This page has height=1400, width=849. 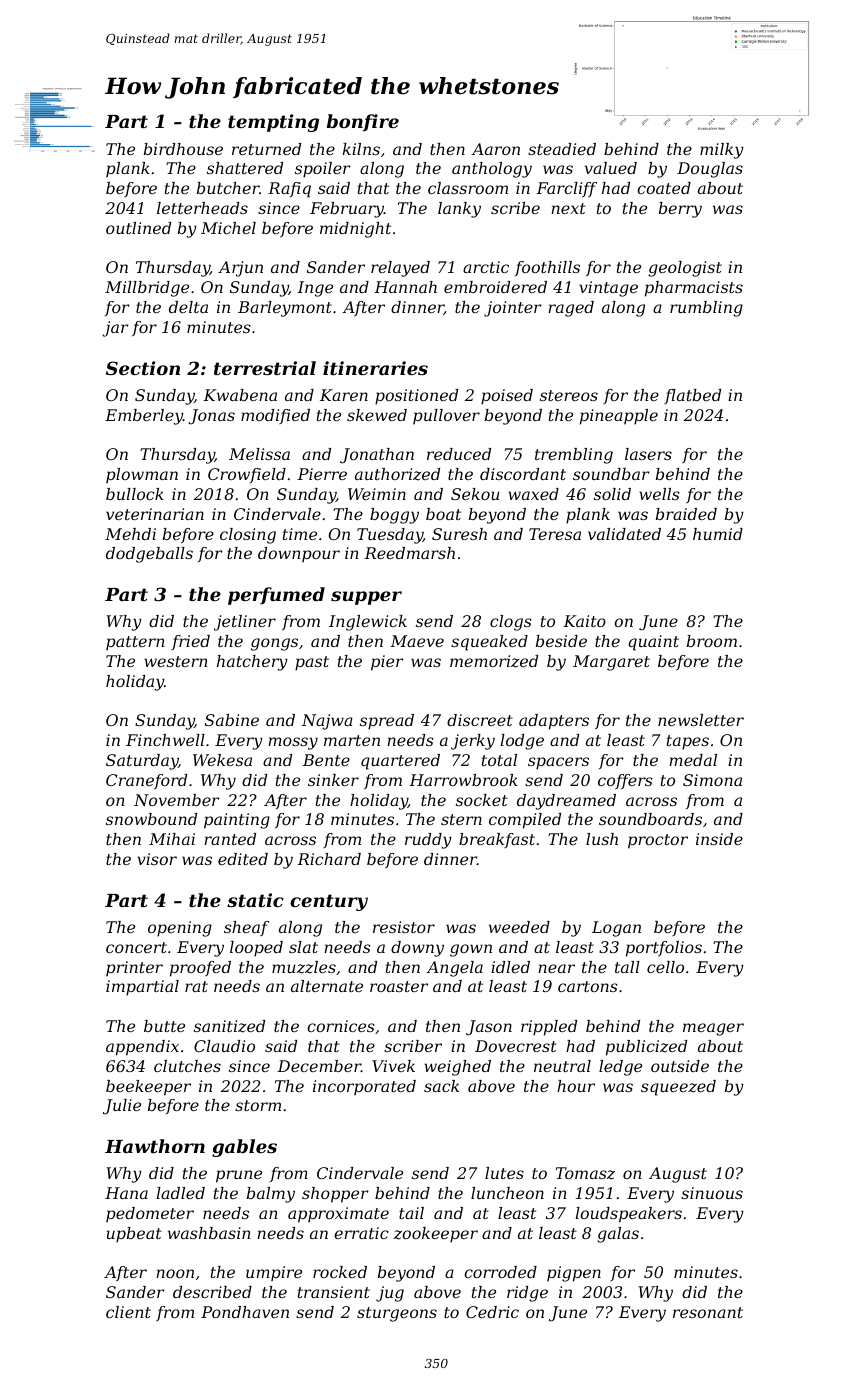 I want to click on bullock, so click(x=135, y=494).
